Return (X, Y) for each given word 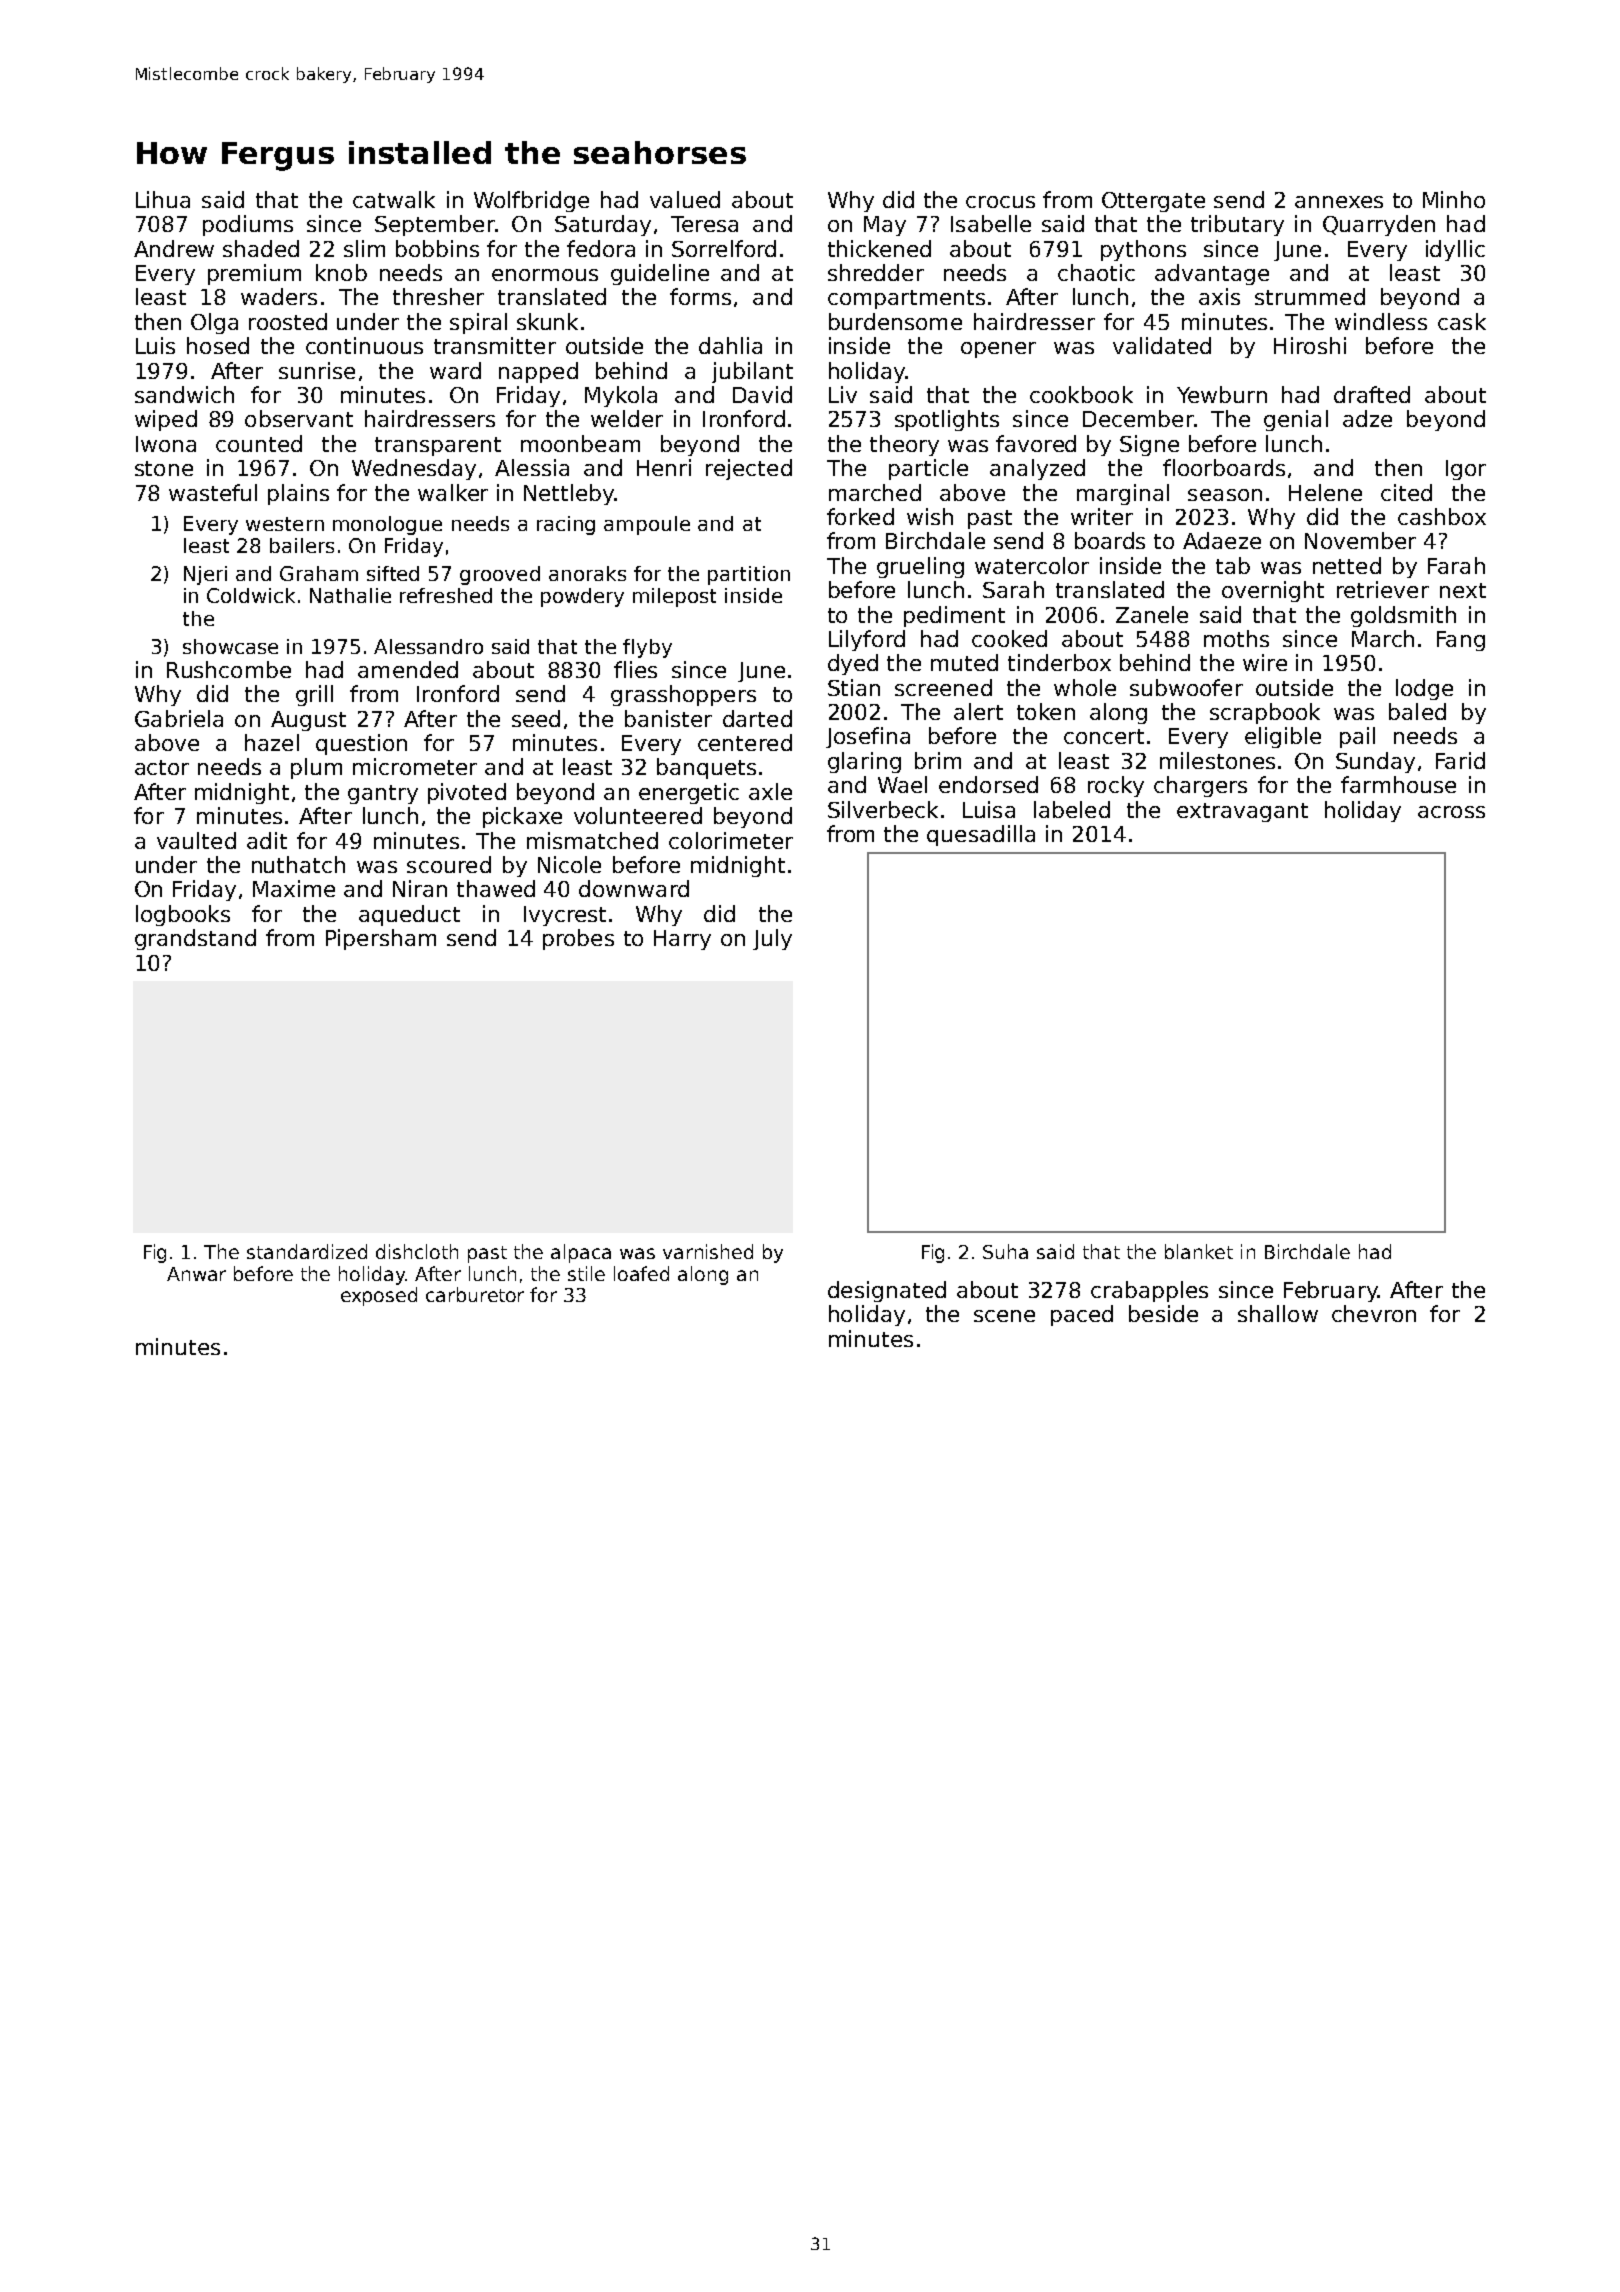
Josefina (868, 737)
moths (1236, 638)
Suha (1005, 1251)
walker (453, 492)
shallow (1278, 1313)
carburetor (475, 1294)
